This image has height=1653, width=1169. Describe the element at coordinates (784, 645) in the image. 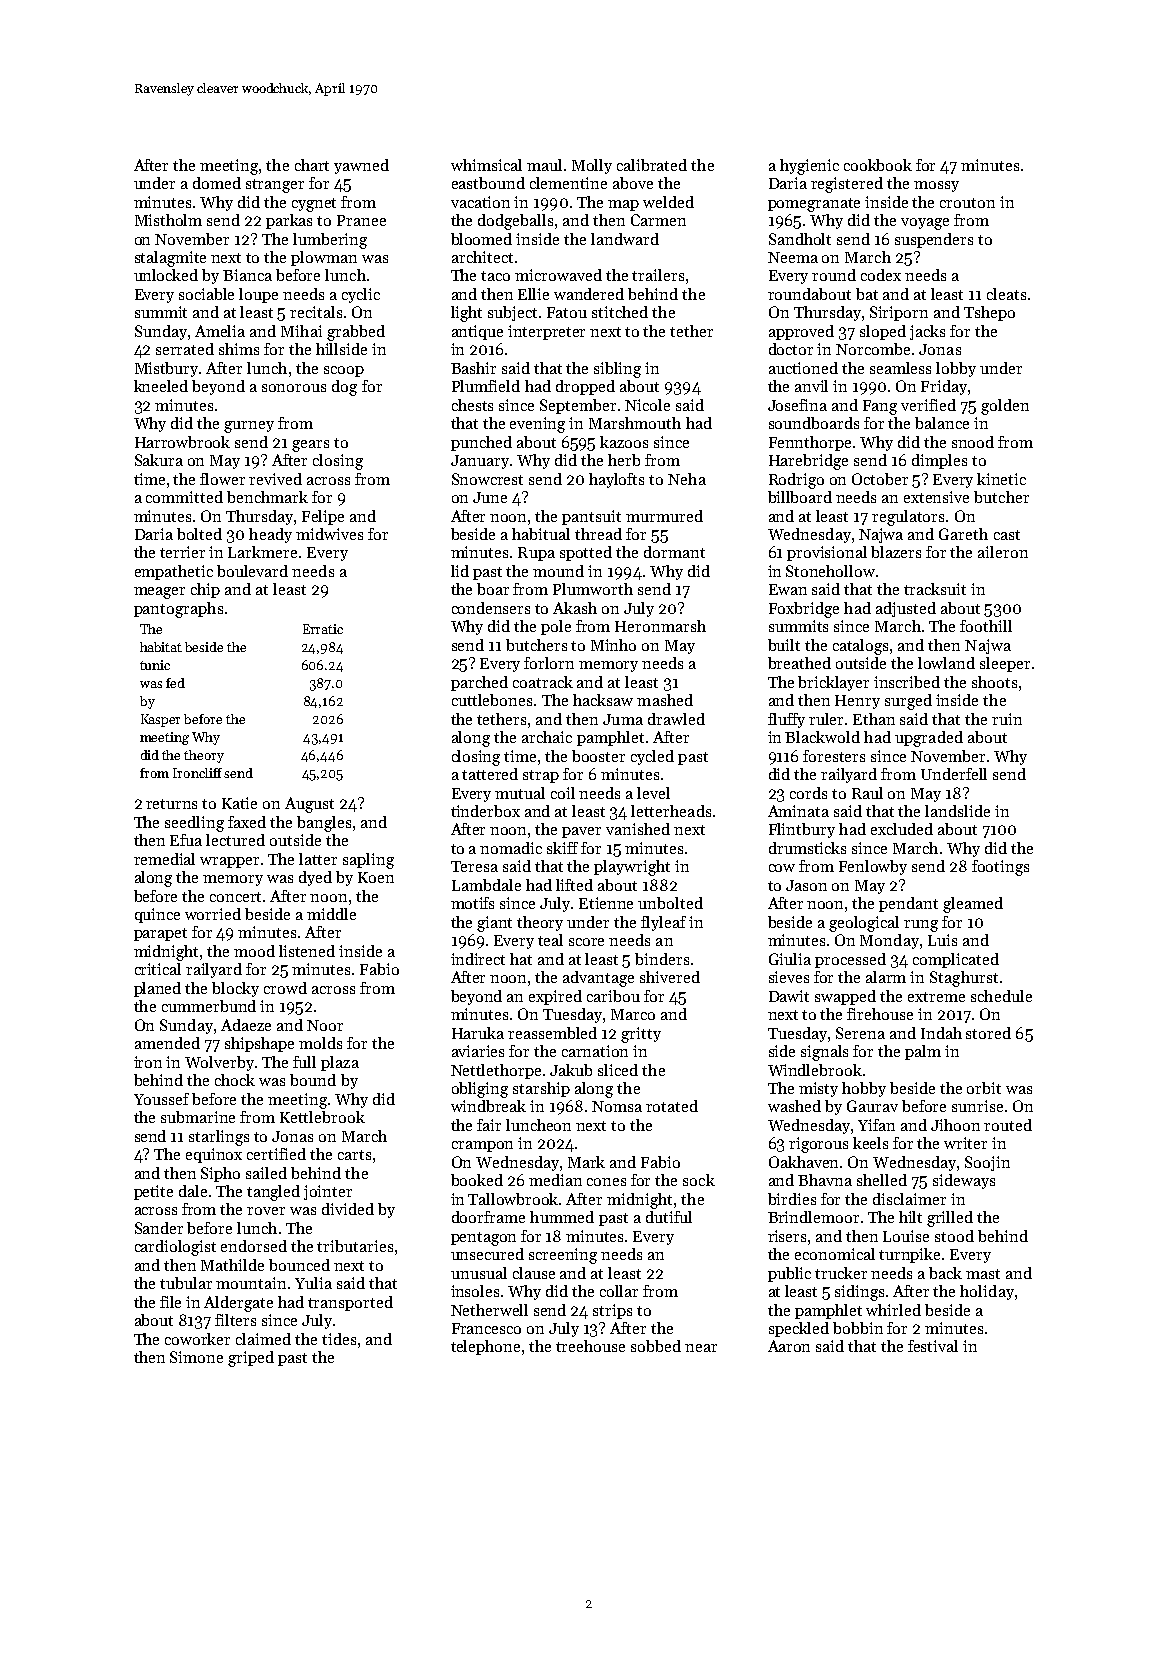

I see `built` at that location.
